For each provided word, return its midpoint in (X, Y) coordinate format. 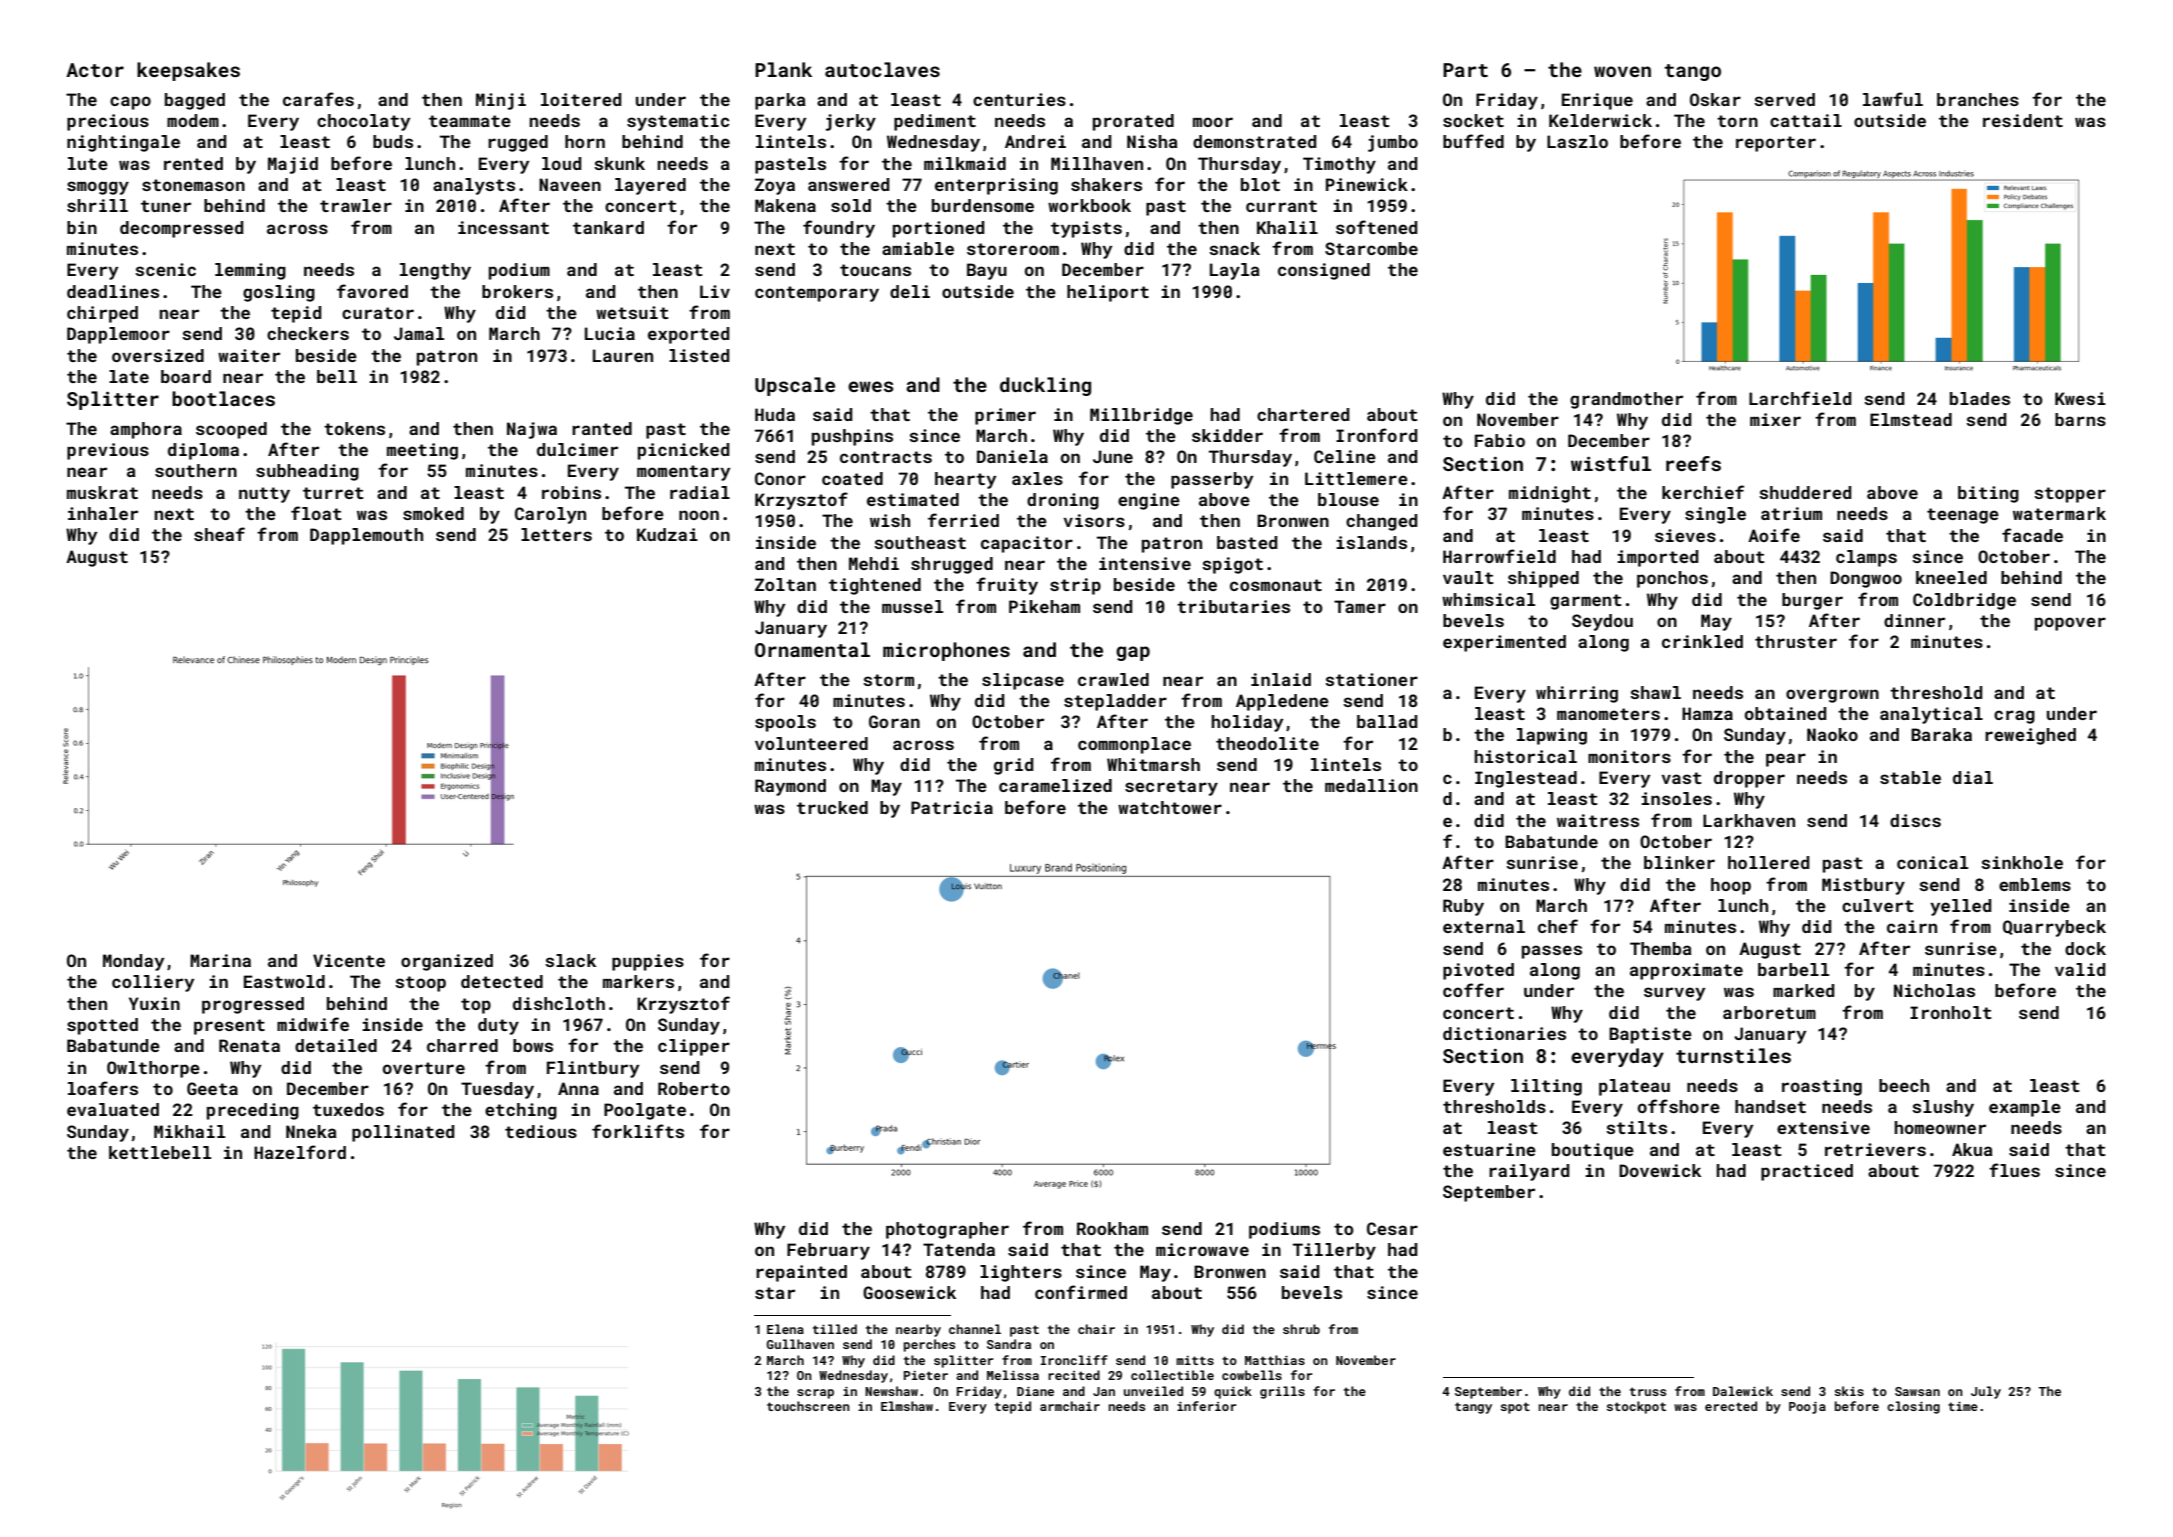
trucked (832, 807)
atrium (1791, 513)
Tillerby (1334, 1251)
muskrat (102, 492)
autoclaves (882, 69)
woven (1622, 71)
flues (2014, 1170)
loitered (581, 99)
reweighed (2030, 736)
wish (890, 520)
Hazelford (300, 1152)
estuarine (1489, 1149)
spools (785, 723)
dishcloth (559, 1003)
